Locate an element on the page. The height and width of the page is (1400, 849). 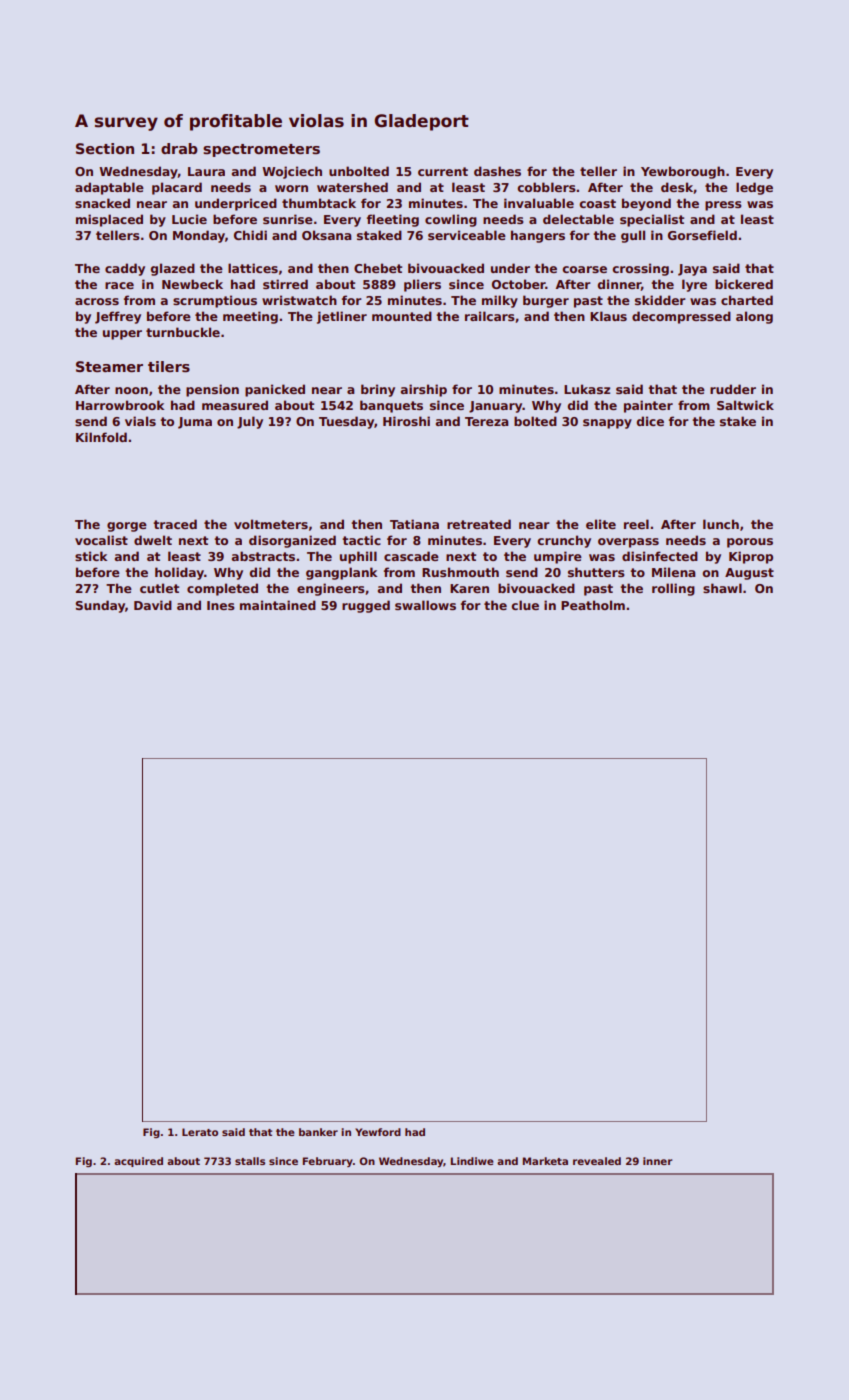
swallows is located at coordinates (425, 605).
